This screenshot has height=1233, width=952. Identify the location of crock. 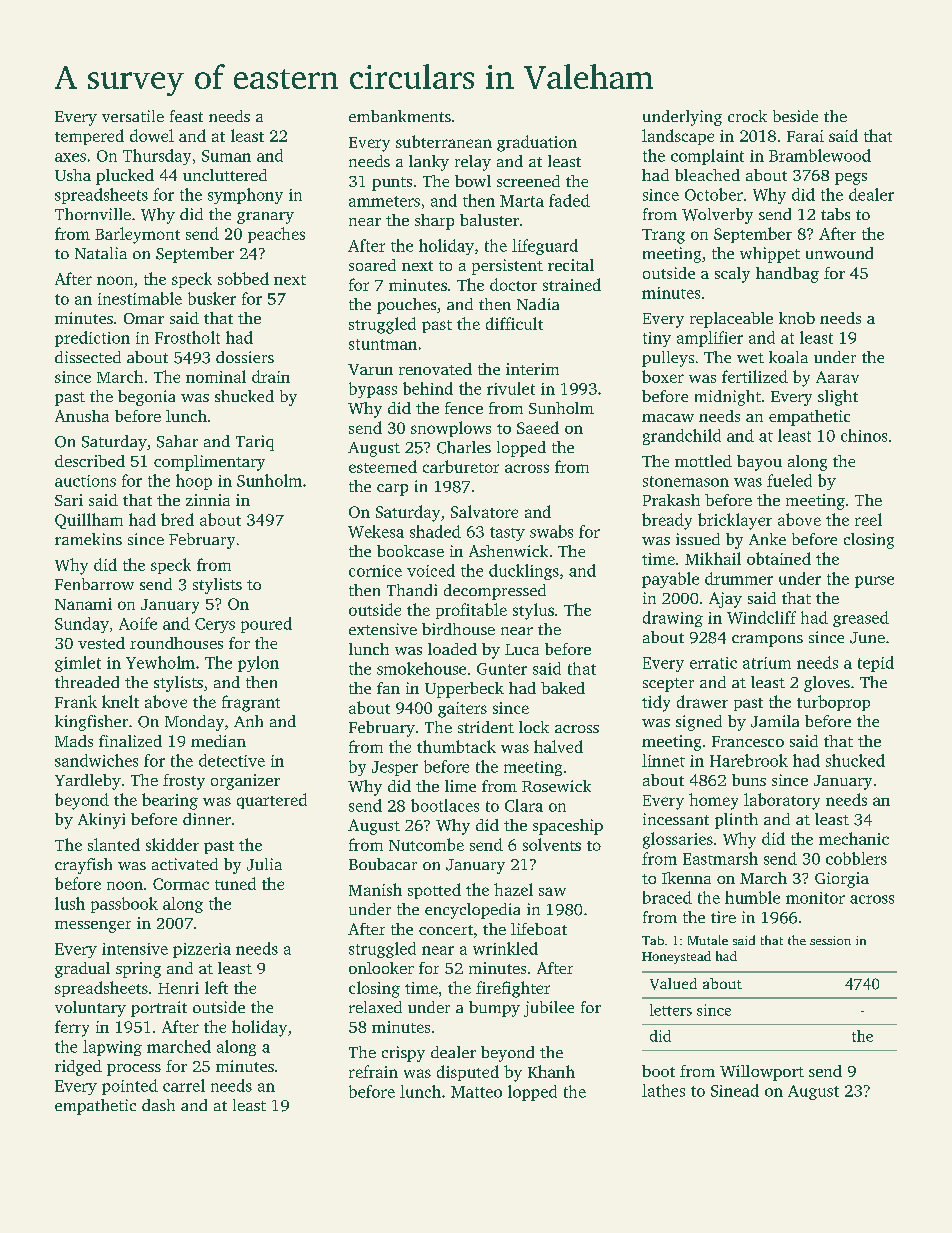
(747, 116).
